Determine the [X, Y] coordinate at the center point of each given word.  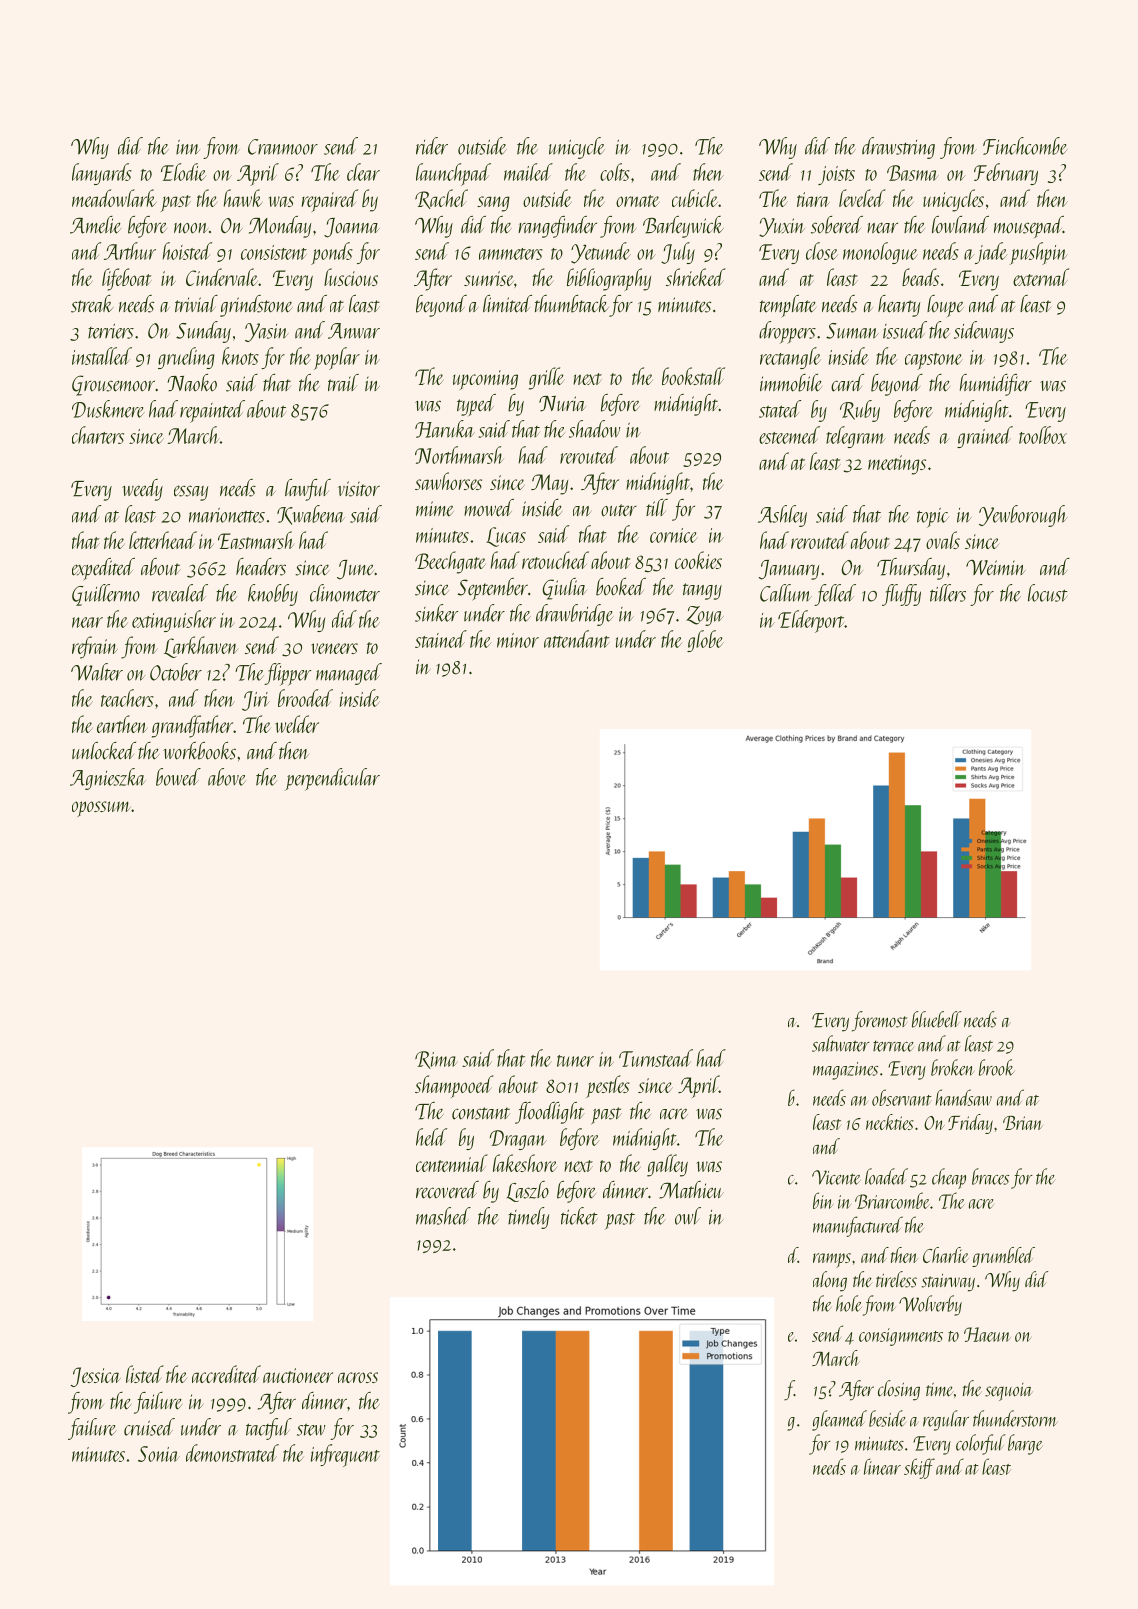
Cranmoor [283, 147]
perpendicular [332, 779]
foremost [879, 1021]
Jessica [95, 1377]
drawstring [898, 148]
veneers [334, 648]
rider [432, 146]
